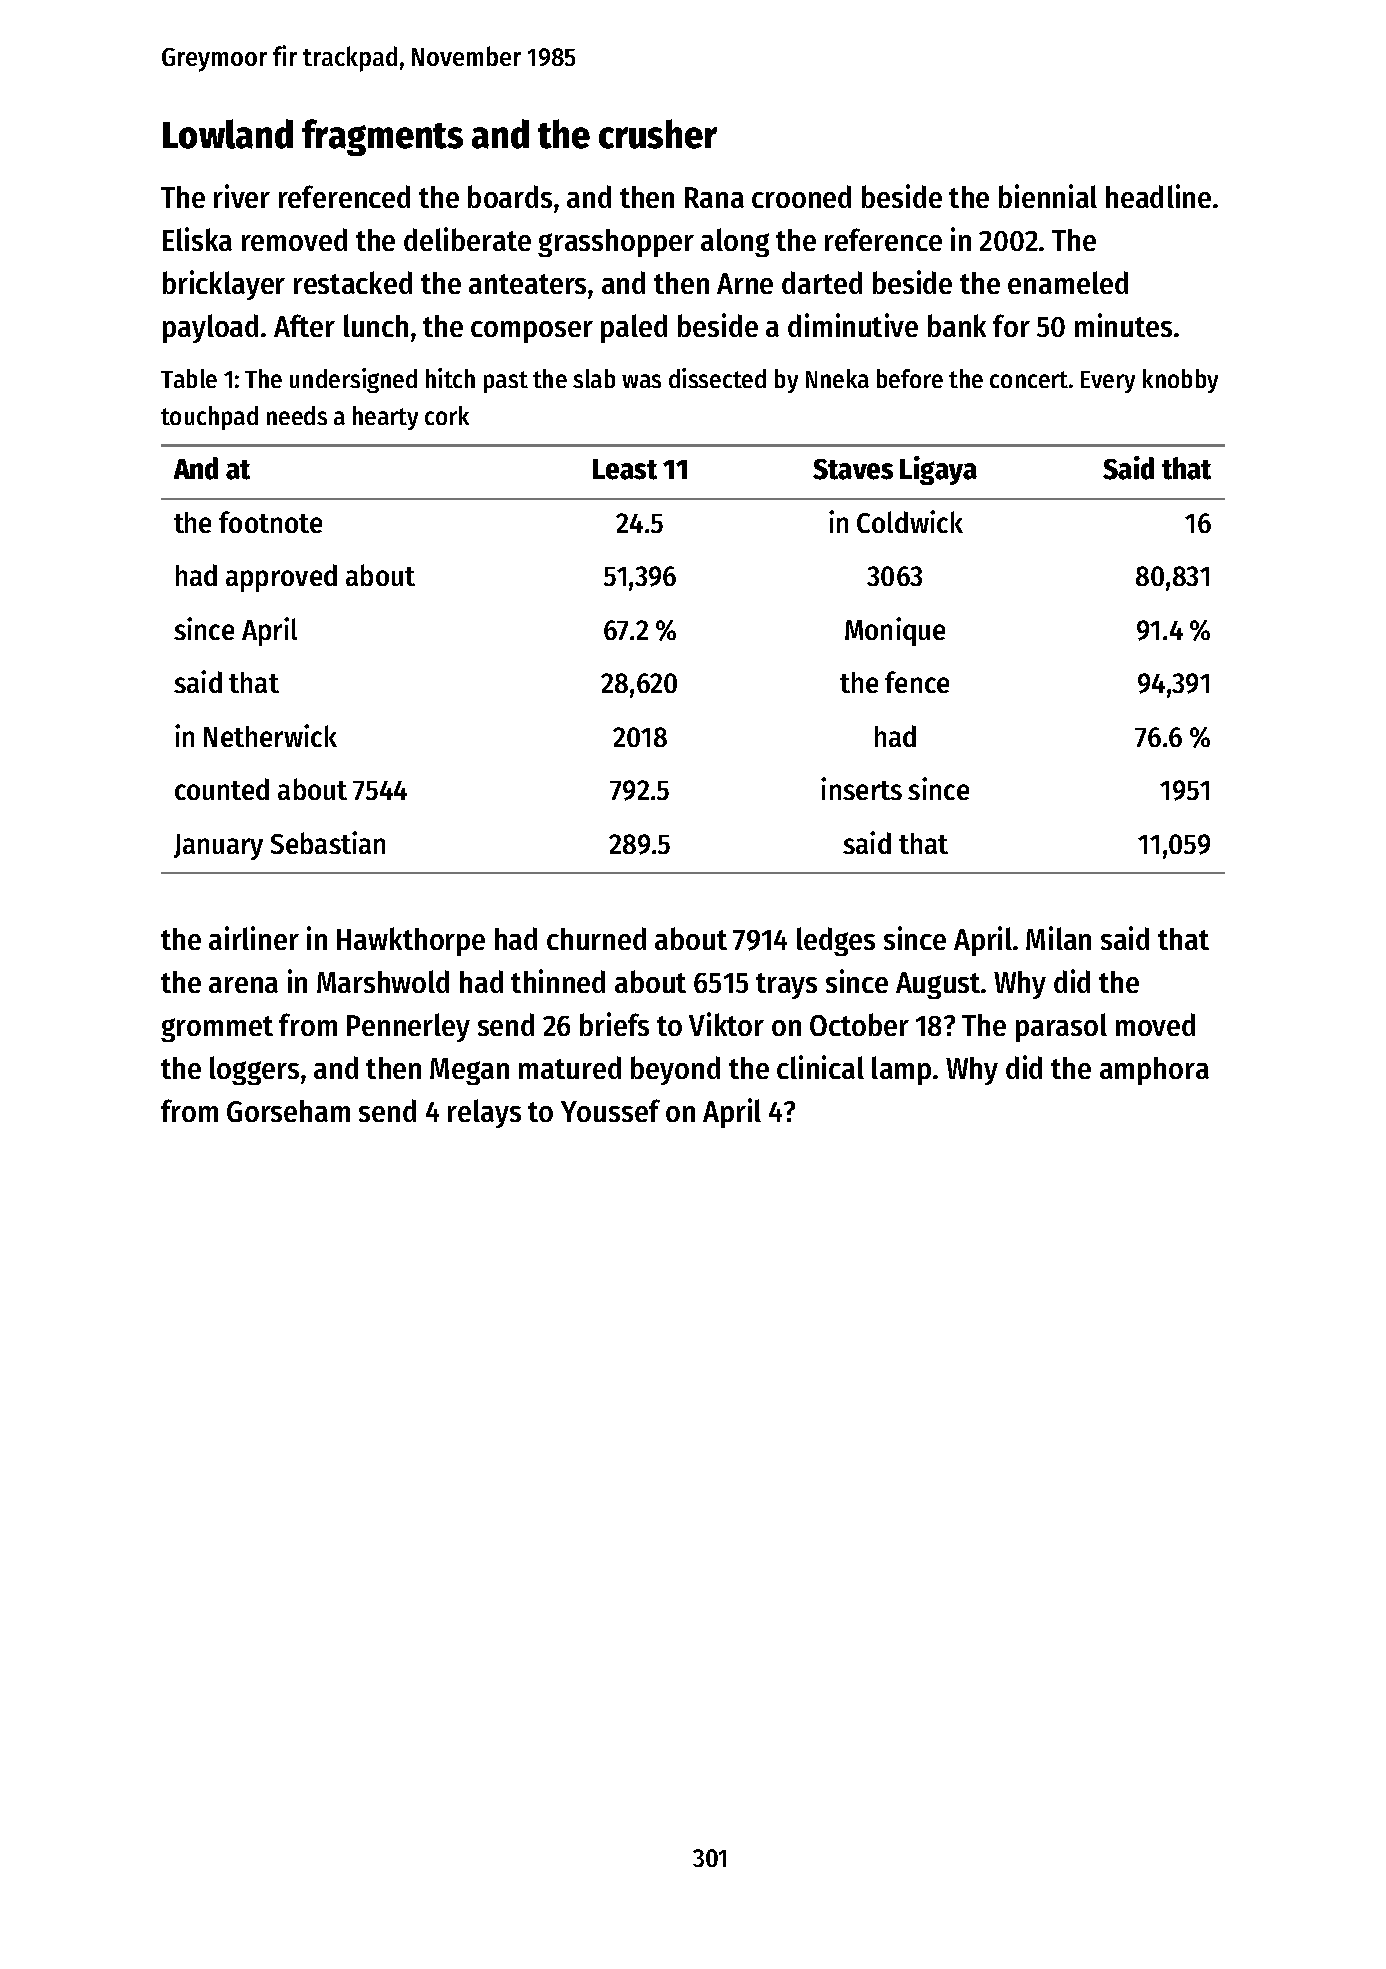 The image size is (1386, 1969). What do you see at coordinates (836, 941) in the screenshot?
I see `ledges` at bounding box center [836, 941].
